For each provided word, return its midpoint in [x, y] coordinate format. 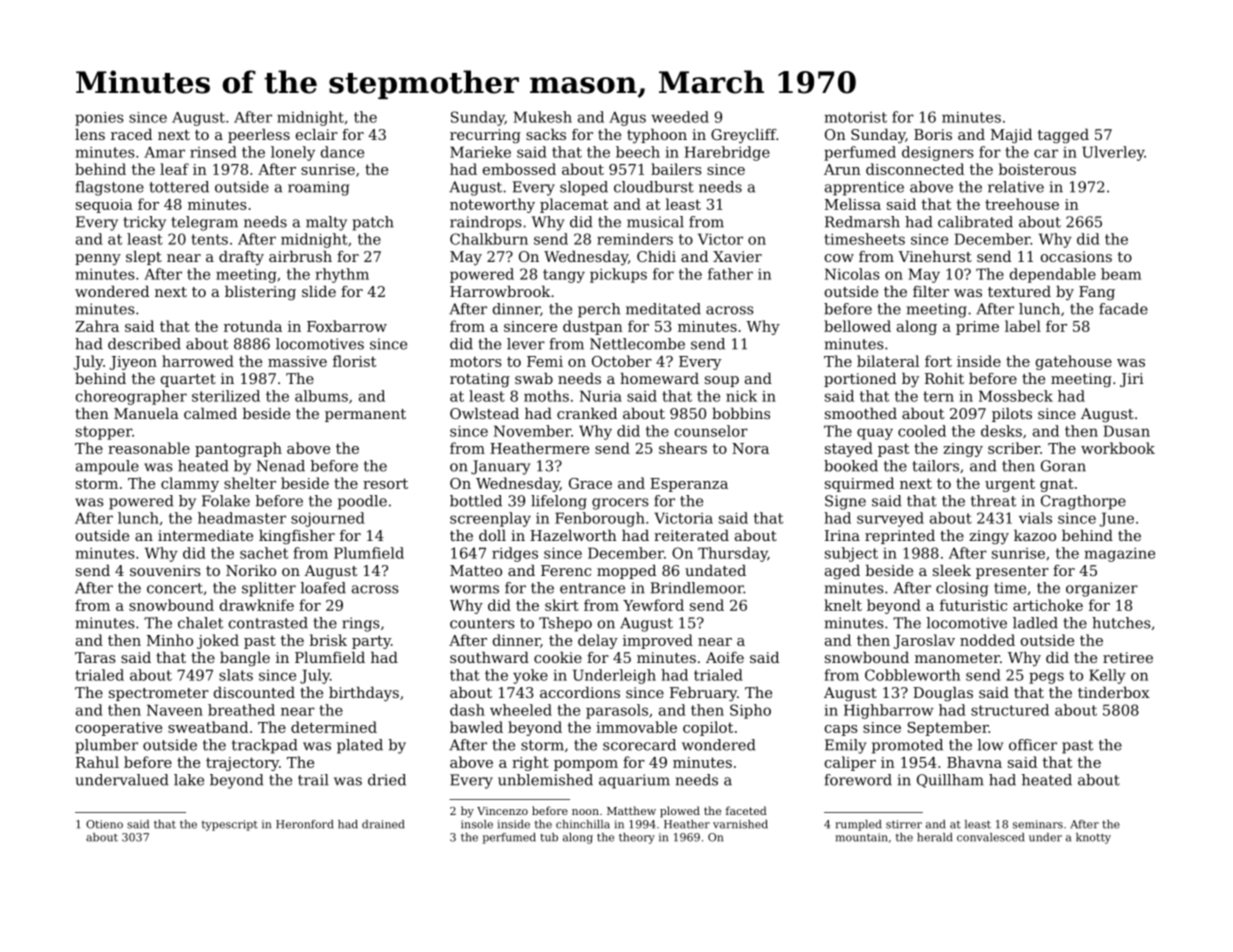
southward [489, 657]
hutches [1121, 623]
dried [387, 780]
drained [383, 824]
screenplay [490, 519]
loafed [323, 588]
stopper [104, 433]
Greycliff [743, 136]
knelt [843, 605]
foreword [858, 780]
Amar [164, 152]
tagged [1063, 136]
